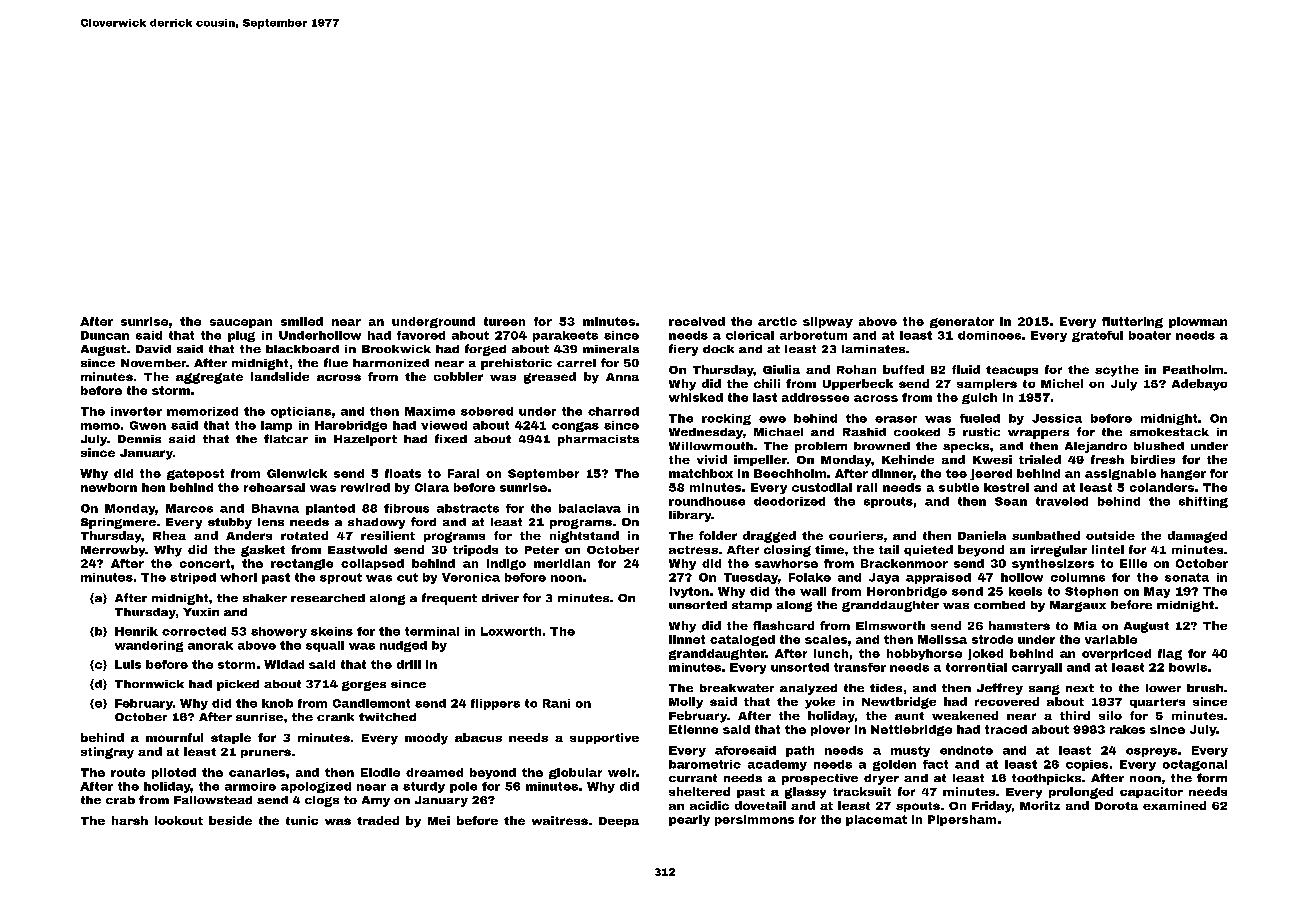 Image resolution: width=1308 pixels, height=924 pixels. What do you see at coordinates (302, 820) in the screenshot?
I see `tunic` at bounding box center [302, 820].
